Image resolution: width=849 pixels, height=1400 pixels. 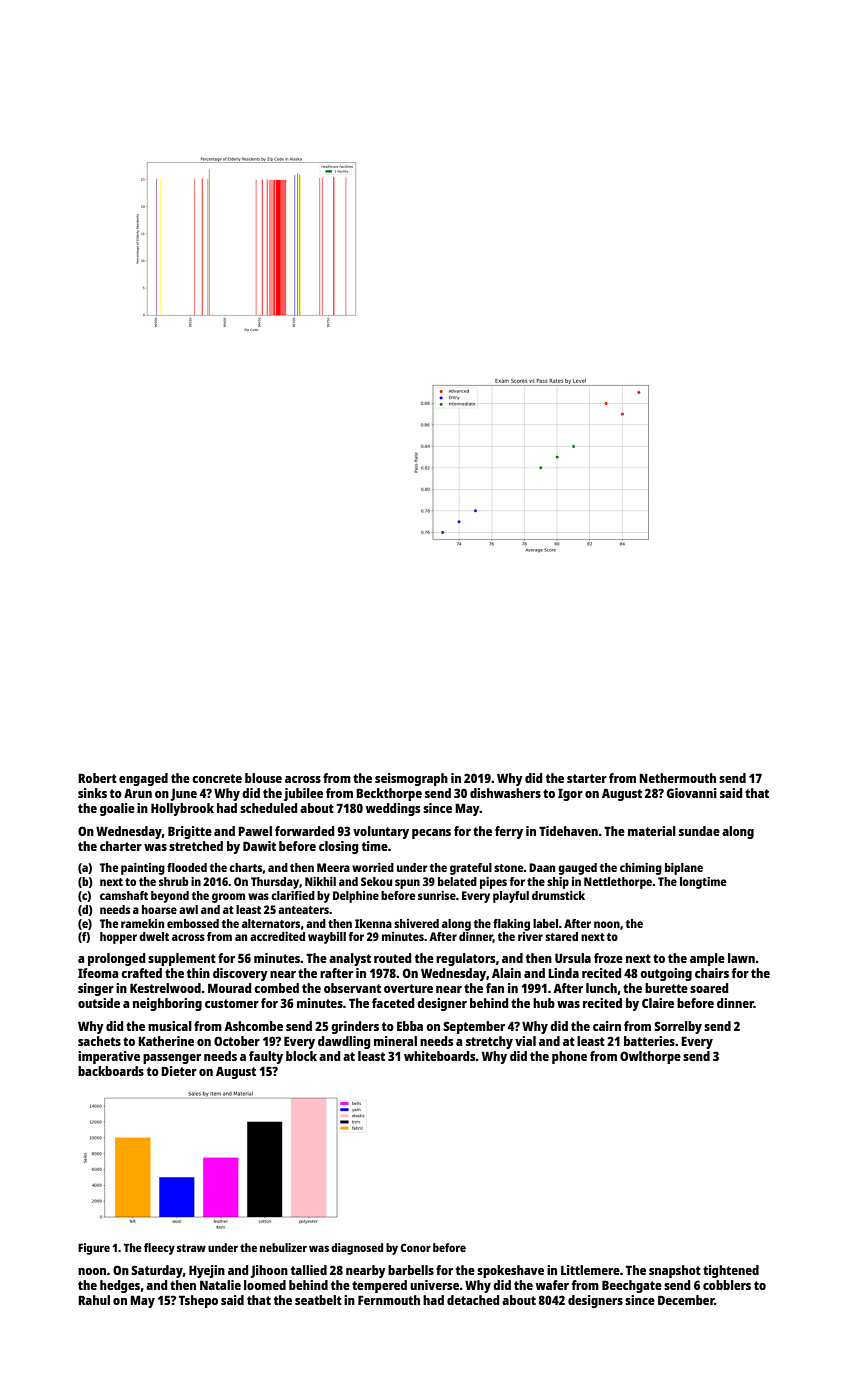 I want to click on Ebba, so click(x=410, y=1026).
